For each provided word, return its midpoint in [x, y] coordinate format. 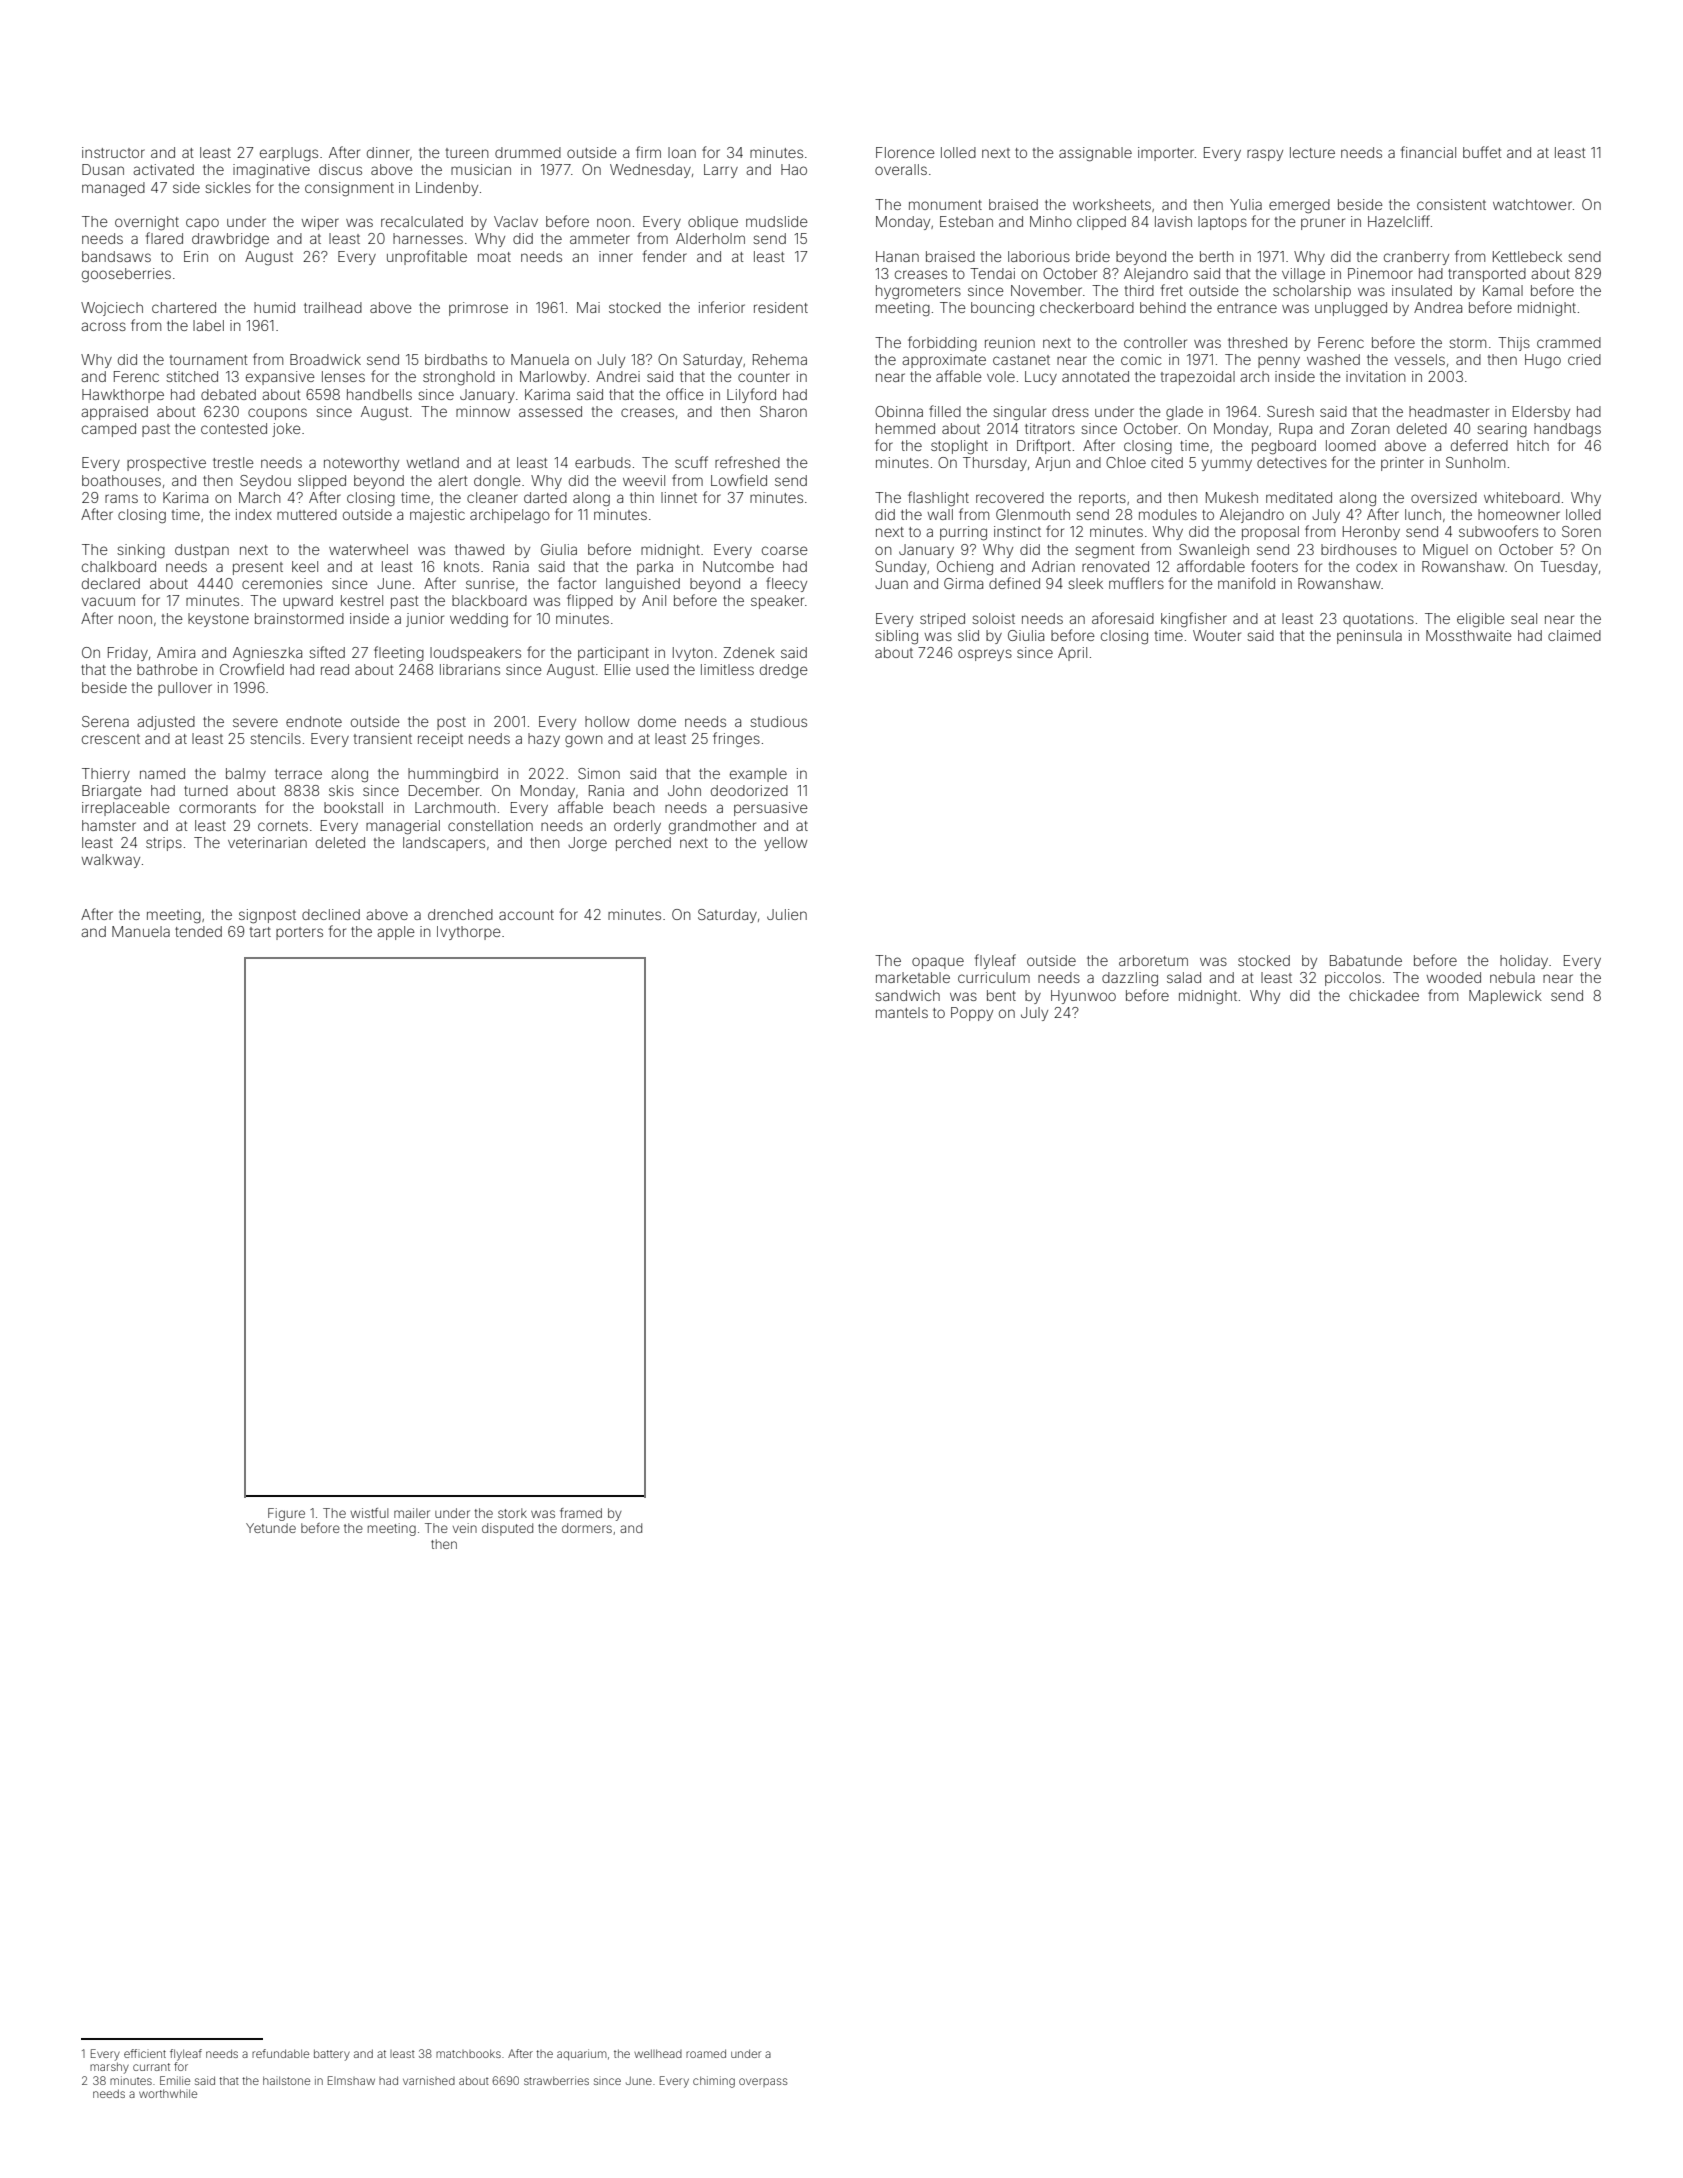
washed [1333, 359]
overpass [763, 2082]
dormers [587, 1528]
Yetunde [271, 1528]
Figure [286, 1514]
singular [1019, 413]
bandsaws [116, 256]
